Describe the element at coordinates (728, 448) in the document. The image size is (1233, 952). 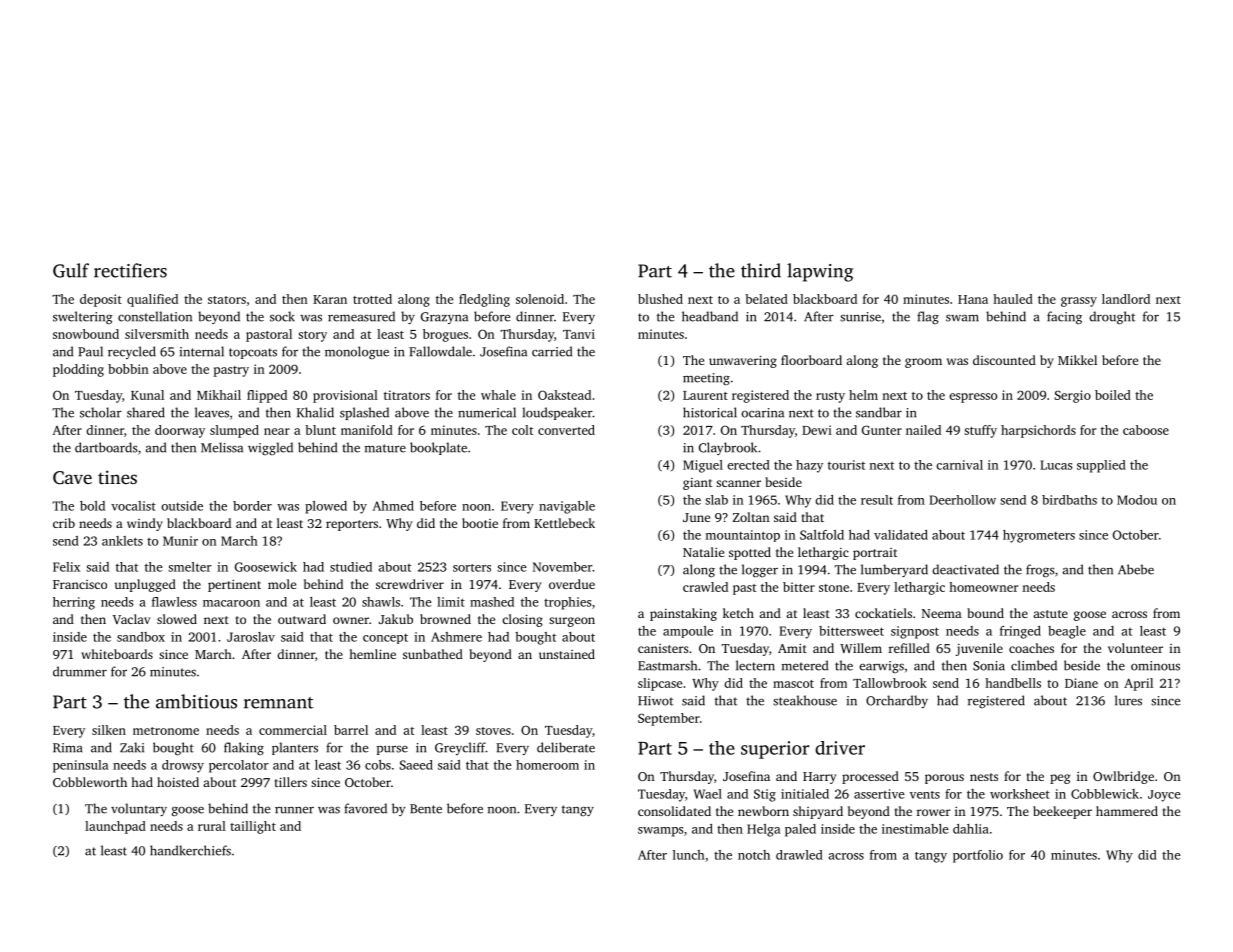
I see `Claybrook` at that location.
